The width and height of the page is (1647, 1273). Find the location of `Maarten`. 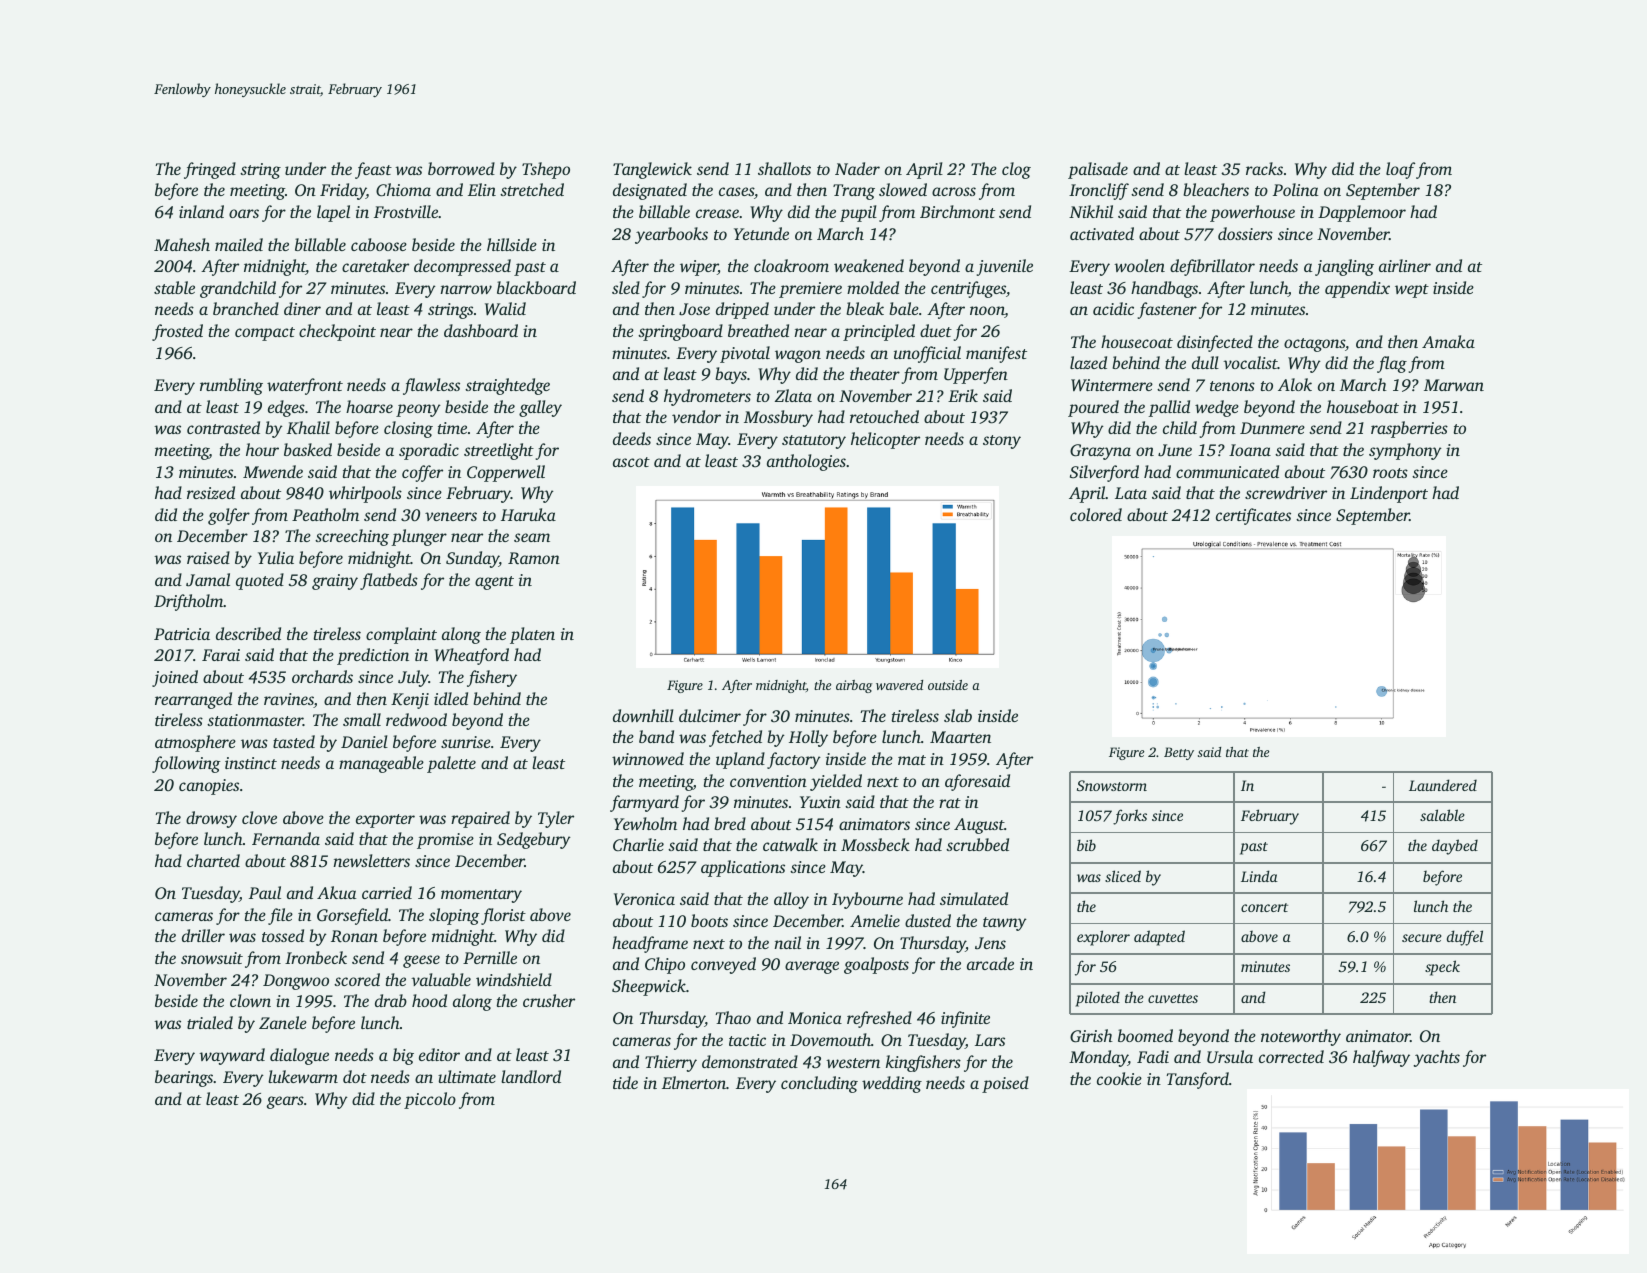

Maarten is located at coordinates (960, 737).
